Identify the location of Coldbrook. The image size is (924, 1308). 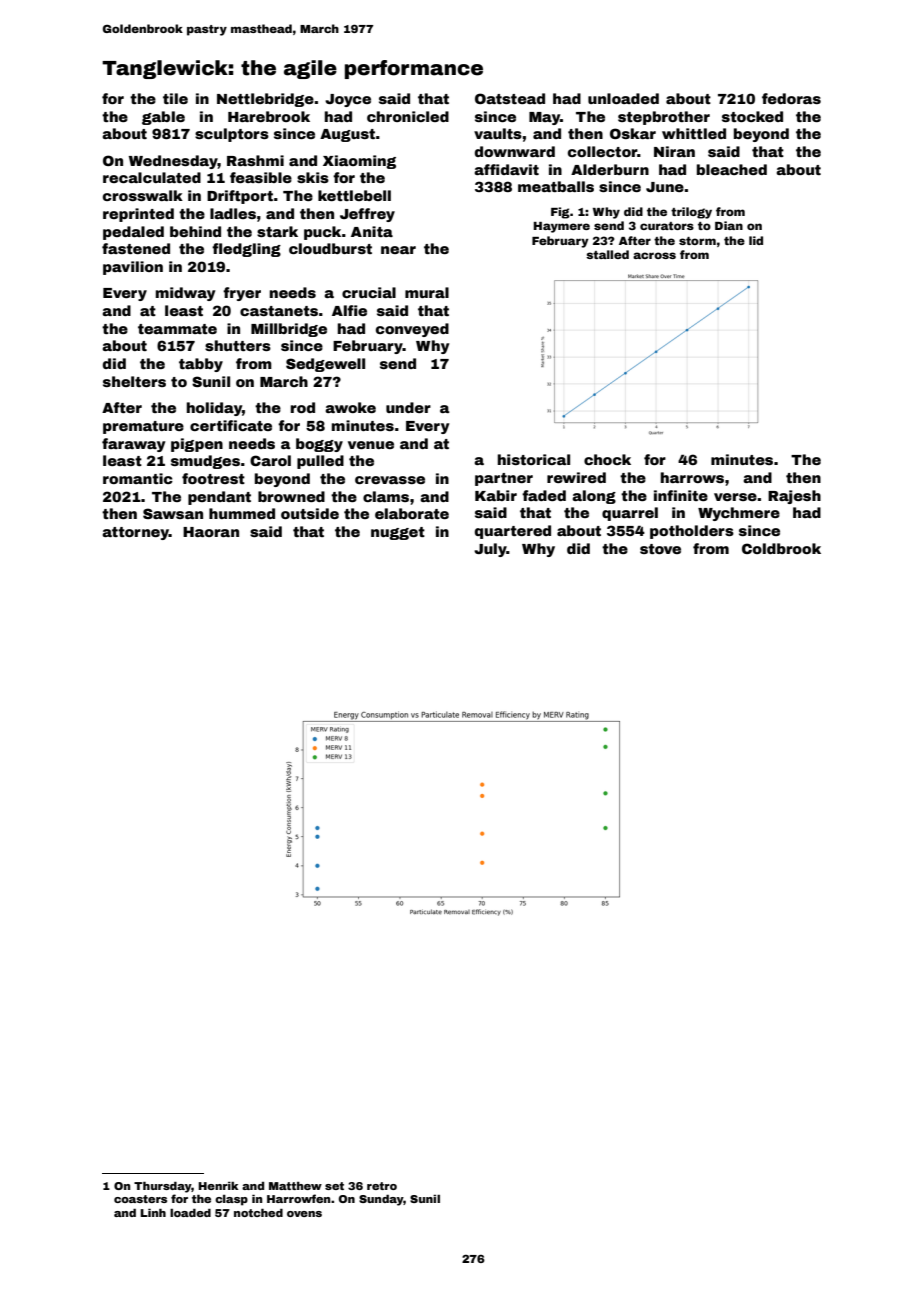
(781, 548).
